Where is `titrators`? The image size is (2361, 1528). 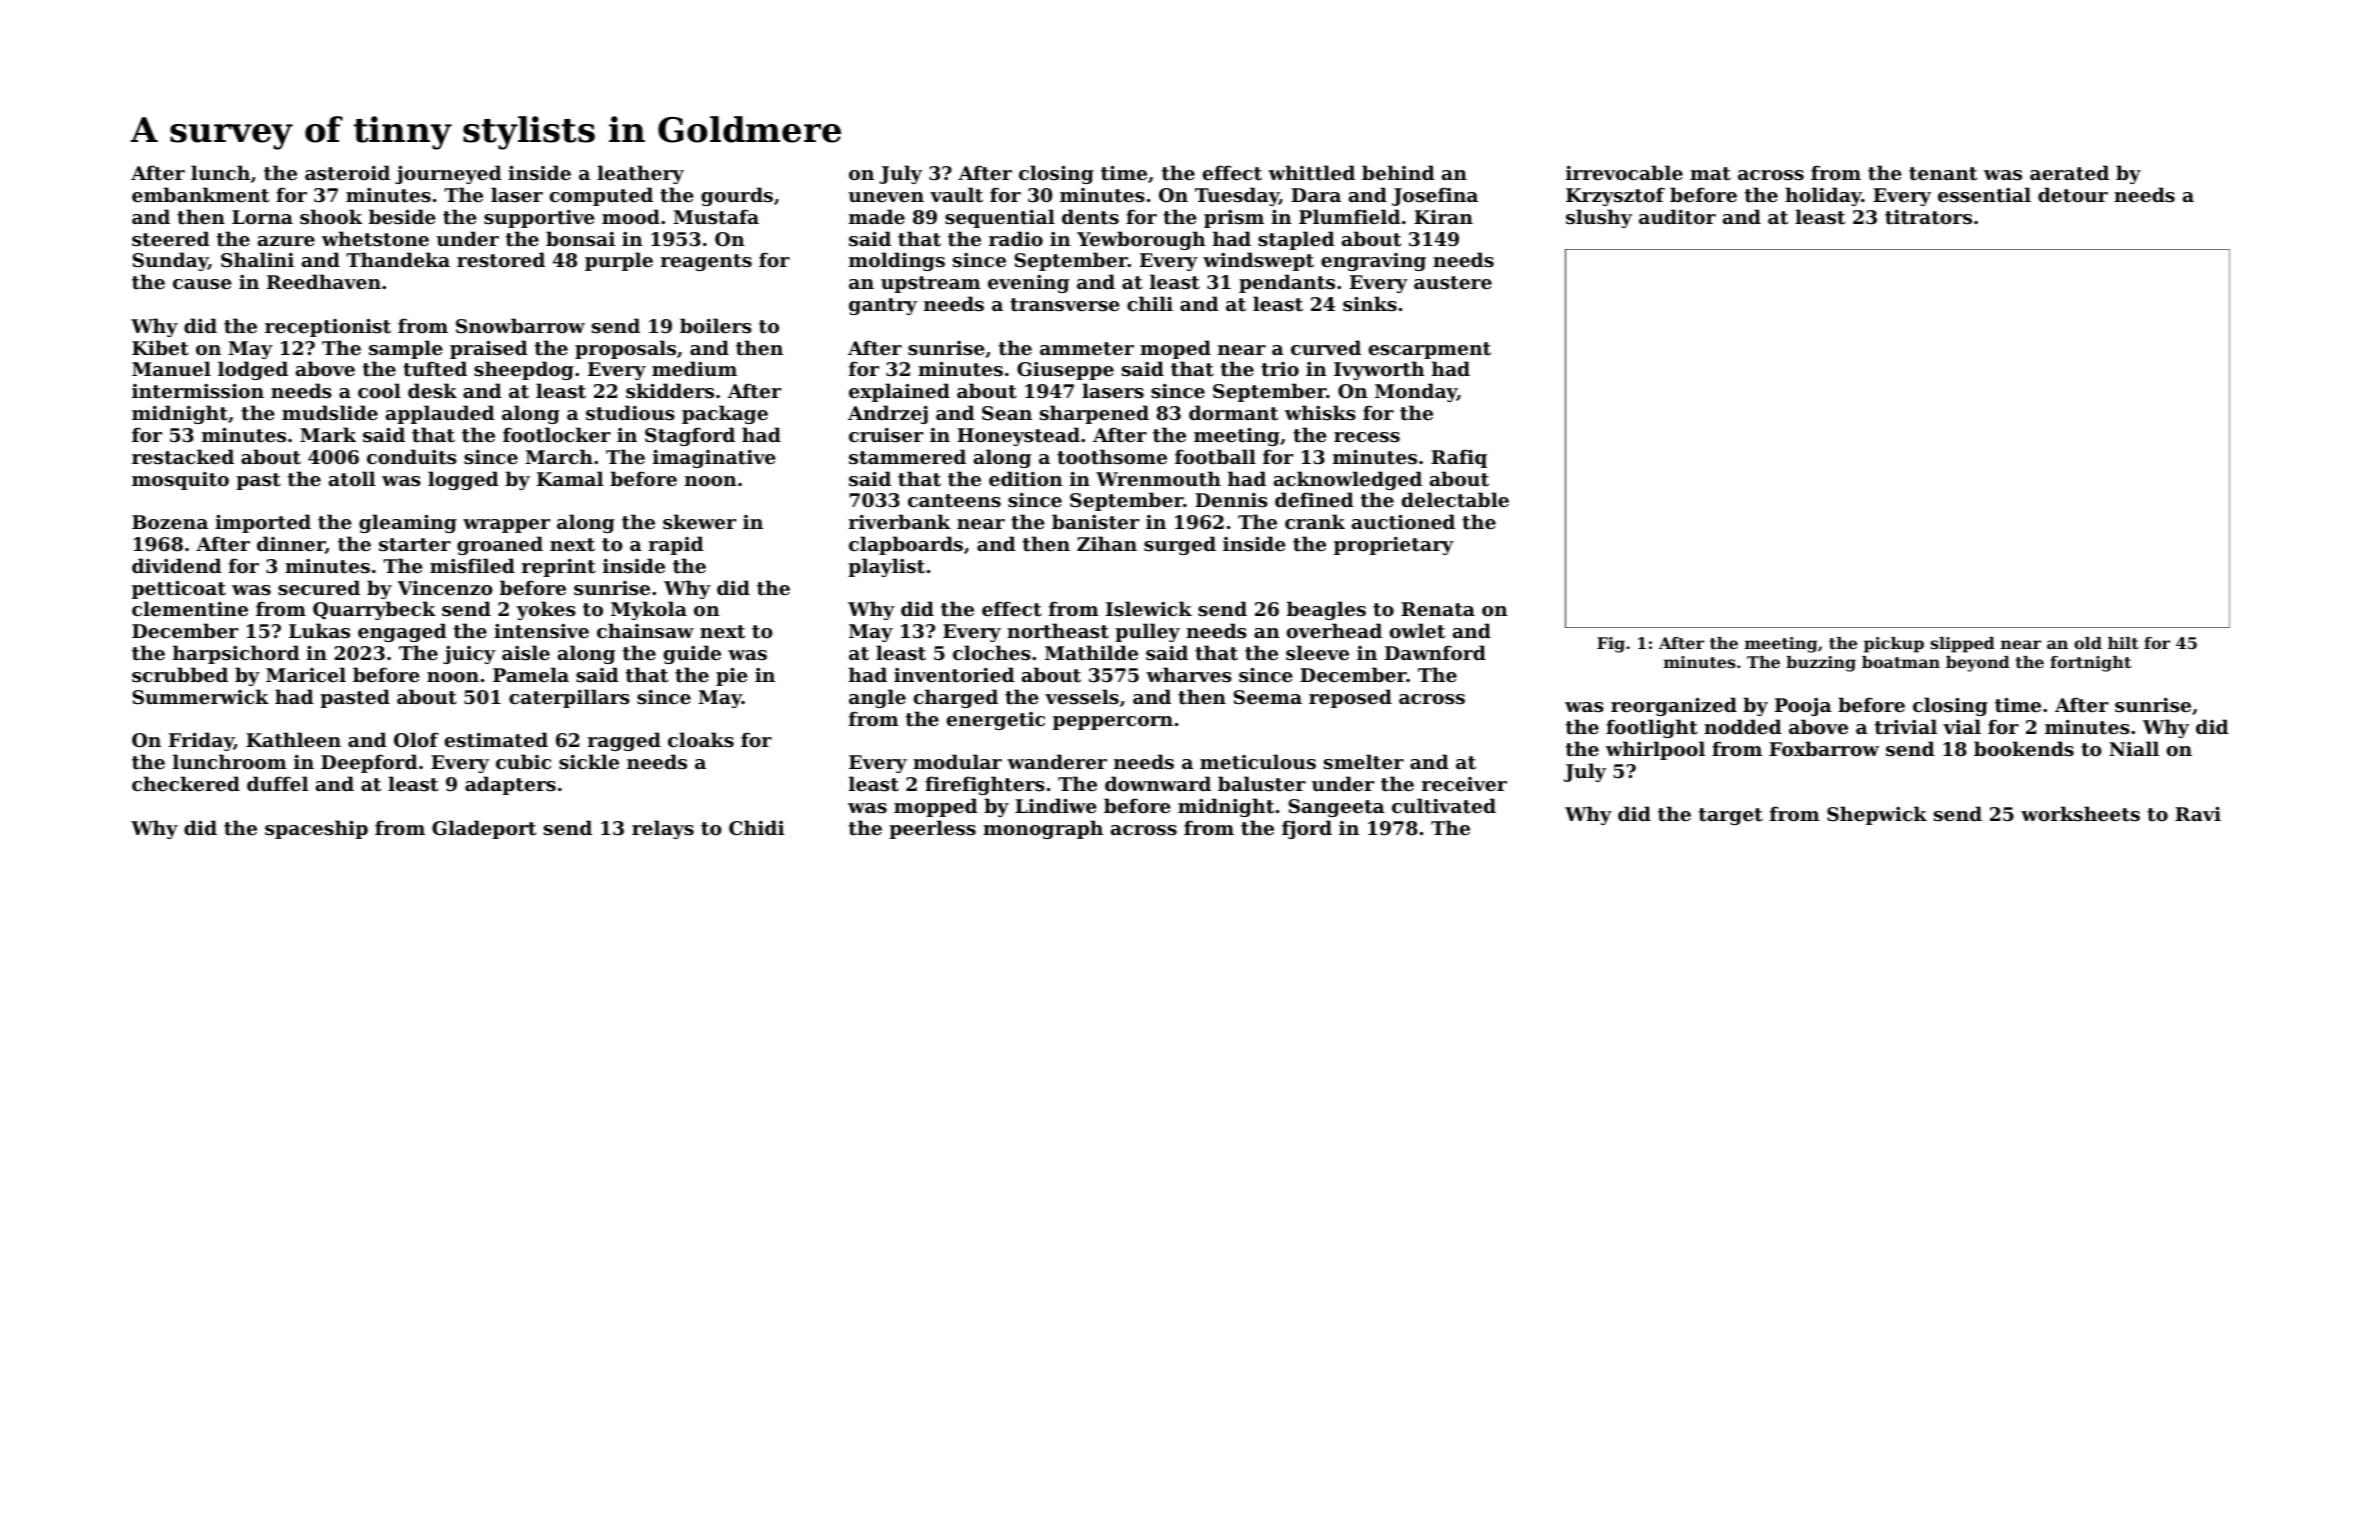
titrators is located at coordinates (1928, 217).
